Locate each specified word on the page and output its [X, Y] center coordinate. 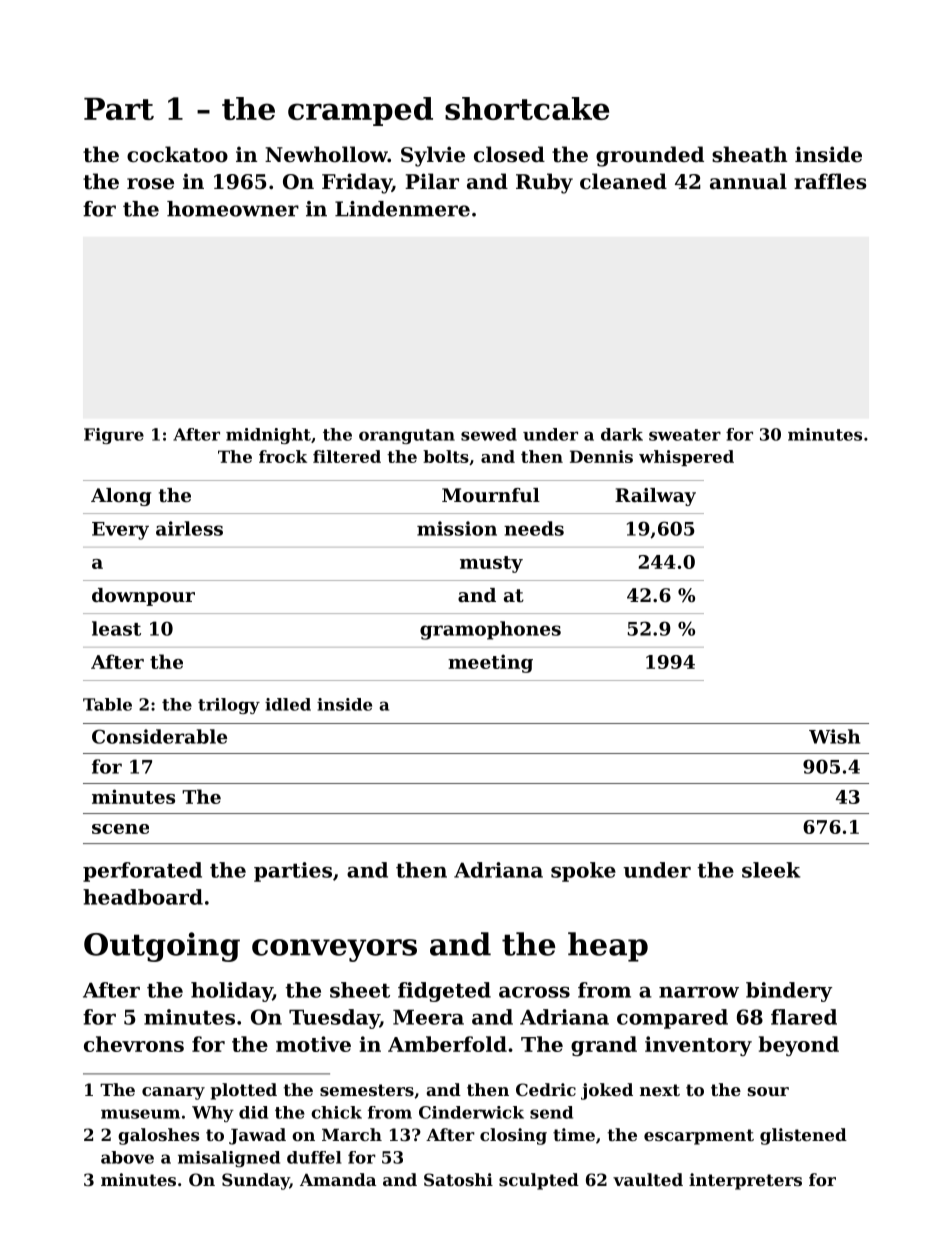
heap [608, 947]
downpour [143, 597]
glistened [803, 1136]
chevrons [134, 1044]
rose [150, 184]
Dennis [601, 456]
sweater [685, 435]
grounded [650, 156]
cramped [360, 111]
